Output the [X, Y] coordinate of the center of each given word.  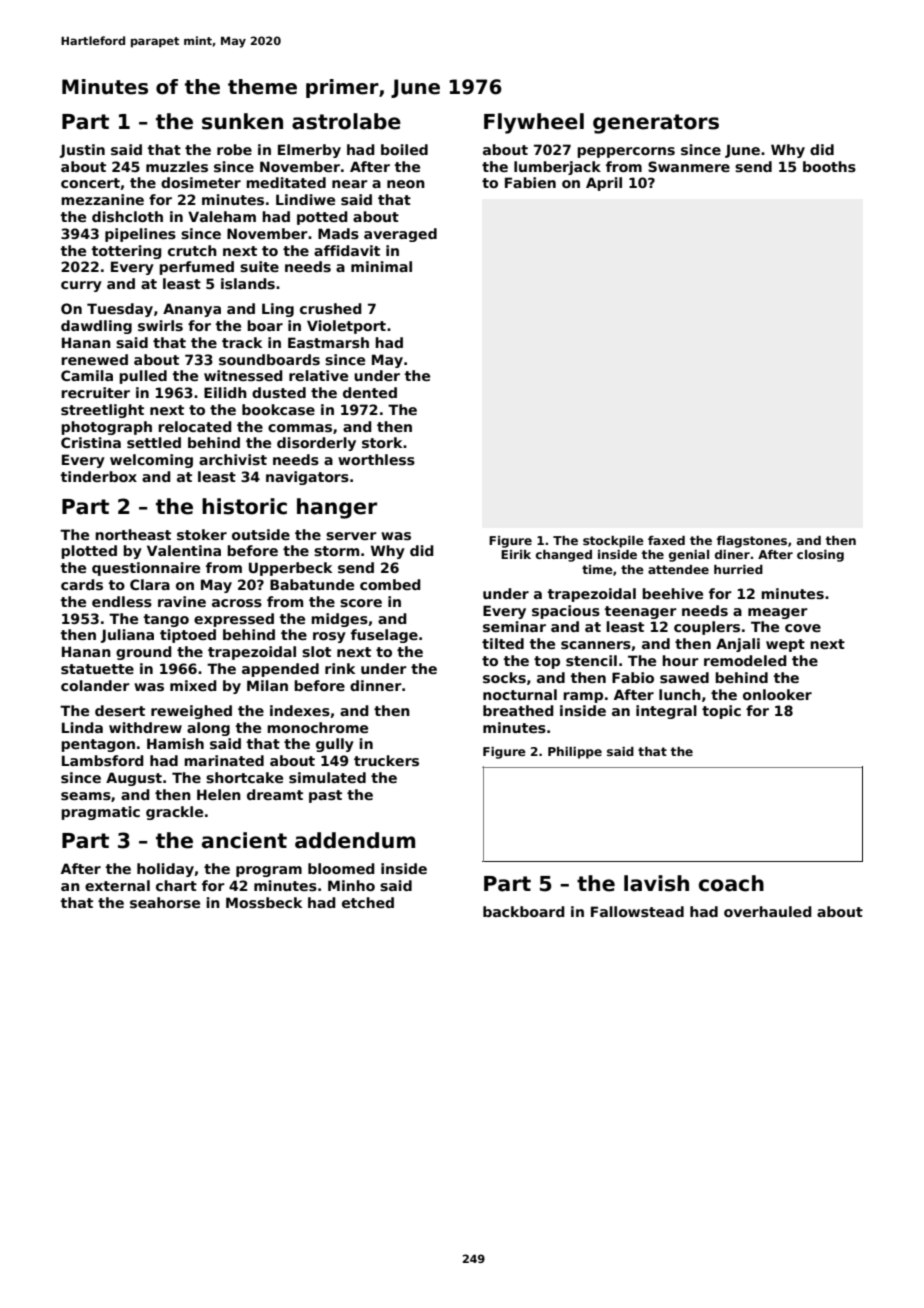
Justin [82, 151]
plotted [89, 552]
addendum [355, 840]
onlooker [777, 694]
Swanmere [689, 166]
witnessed [243, 375]
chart [176, 885]
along [208, 729]
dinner [376, 685]
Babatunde [312, 584]
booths [829, 166]
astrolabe [346, 121]
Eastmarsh [328, 342]
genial [689, 556]
